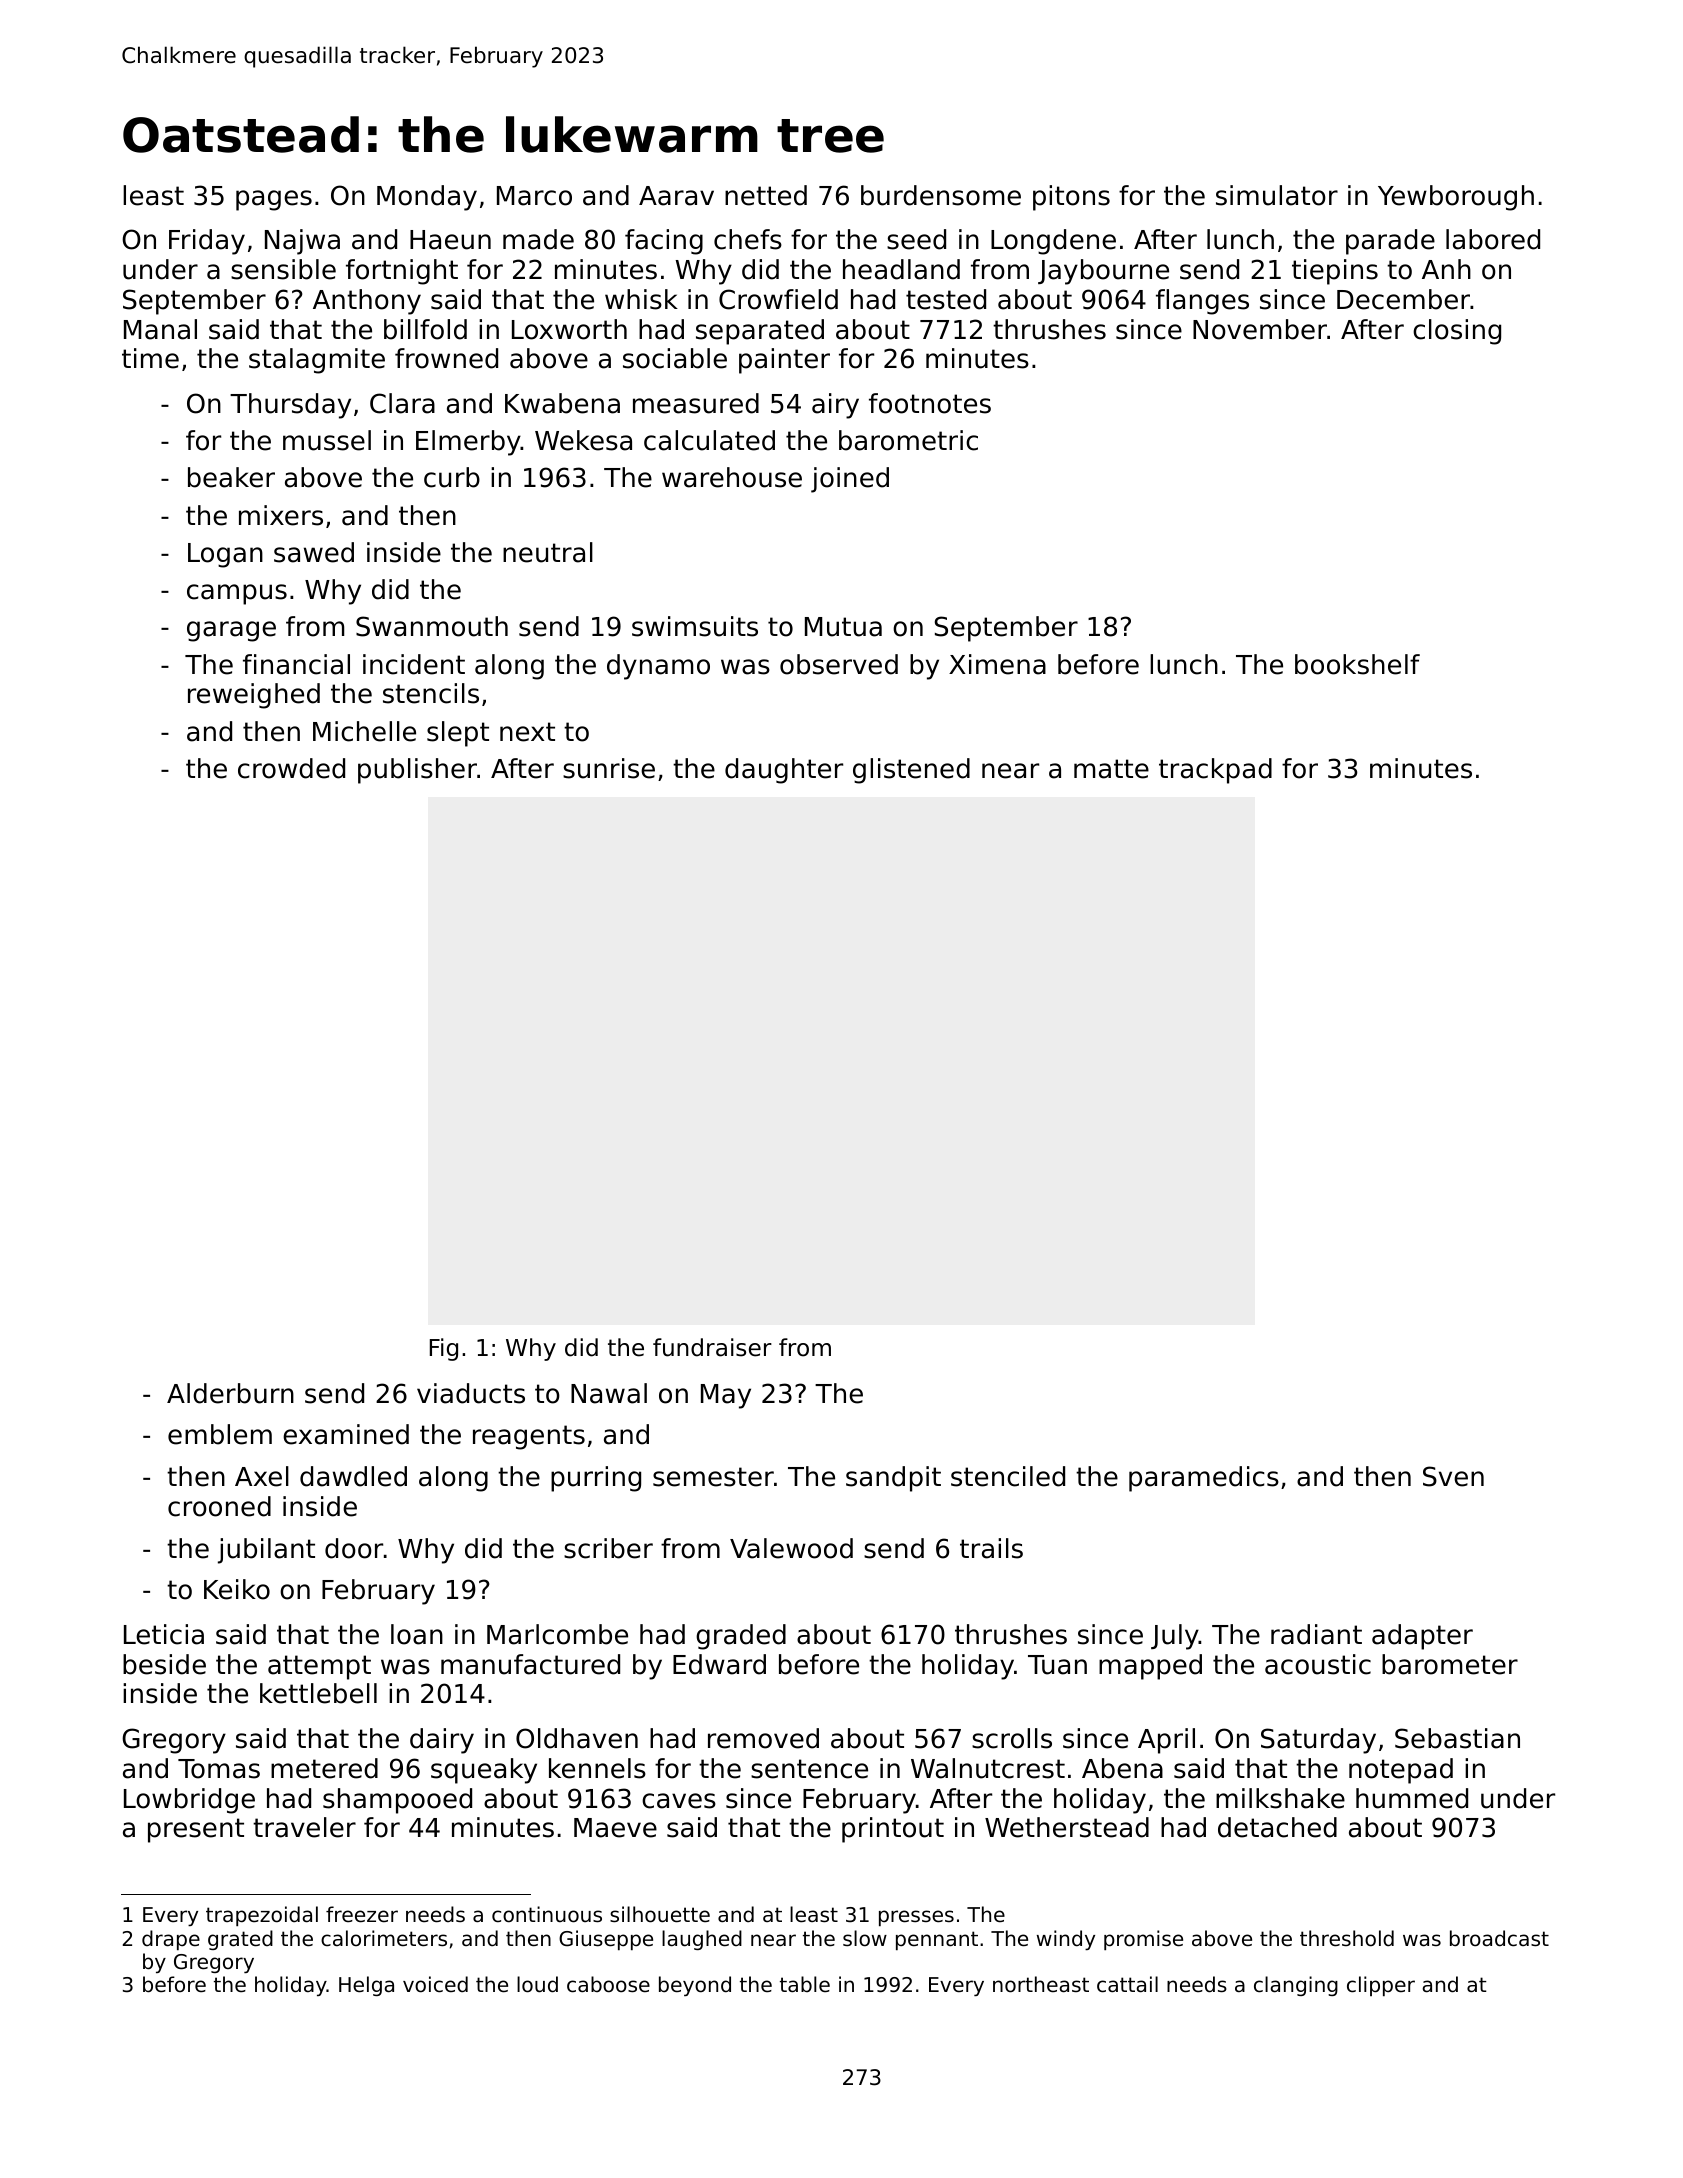  I want to click on viaducts, so click(471, 1393).
